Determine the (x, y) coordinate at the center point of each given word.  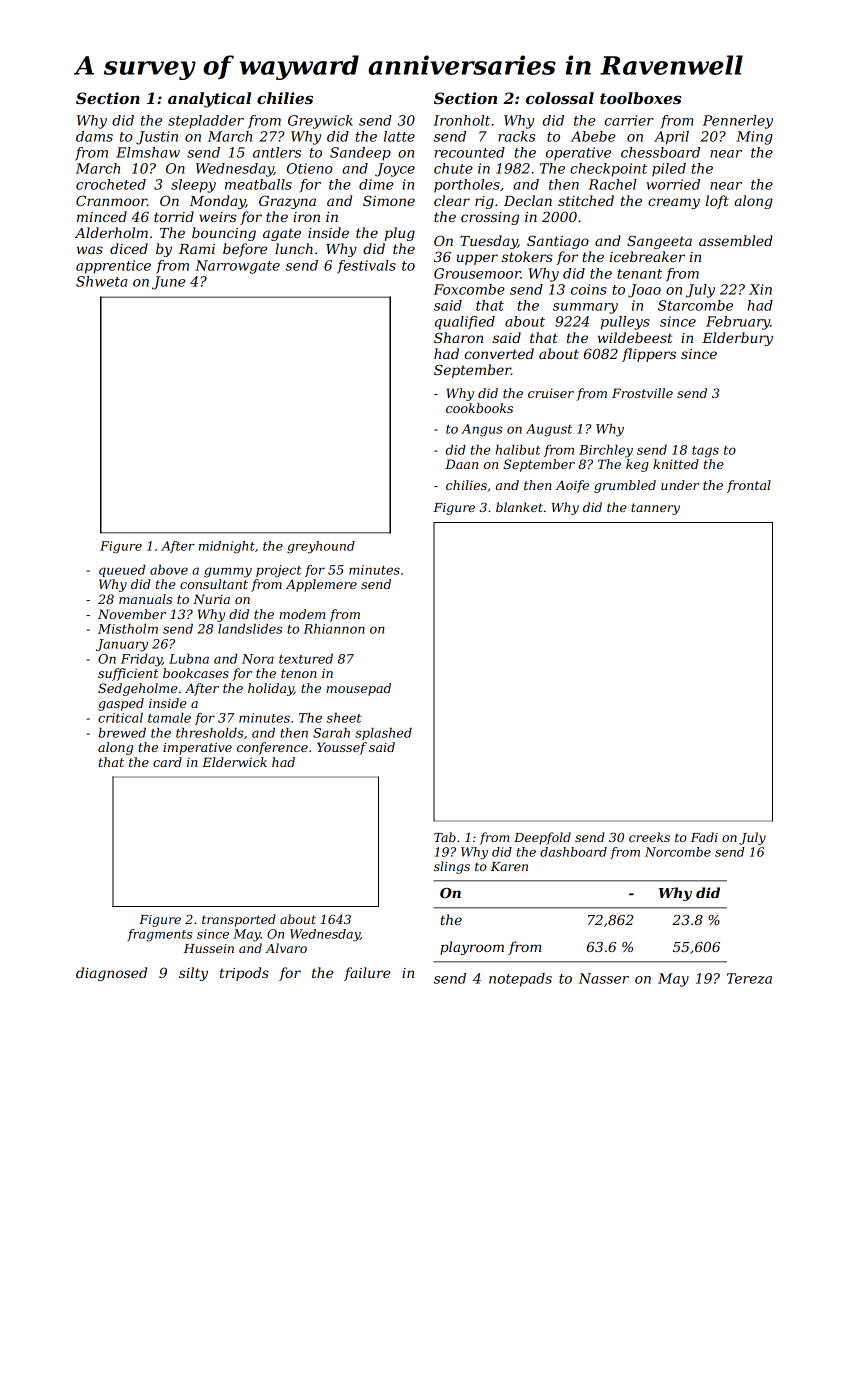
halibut (518, 450)
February (738, 323)
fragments (159, 935)
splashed (383, 734)
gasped (121, 704)
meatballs (258, 184)
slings (452, 867)
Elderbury (737, 339)
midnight (227, 547)
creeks (649, 837)
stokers (527, 256)
